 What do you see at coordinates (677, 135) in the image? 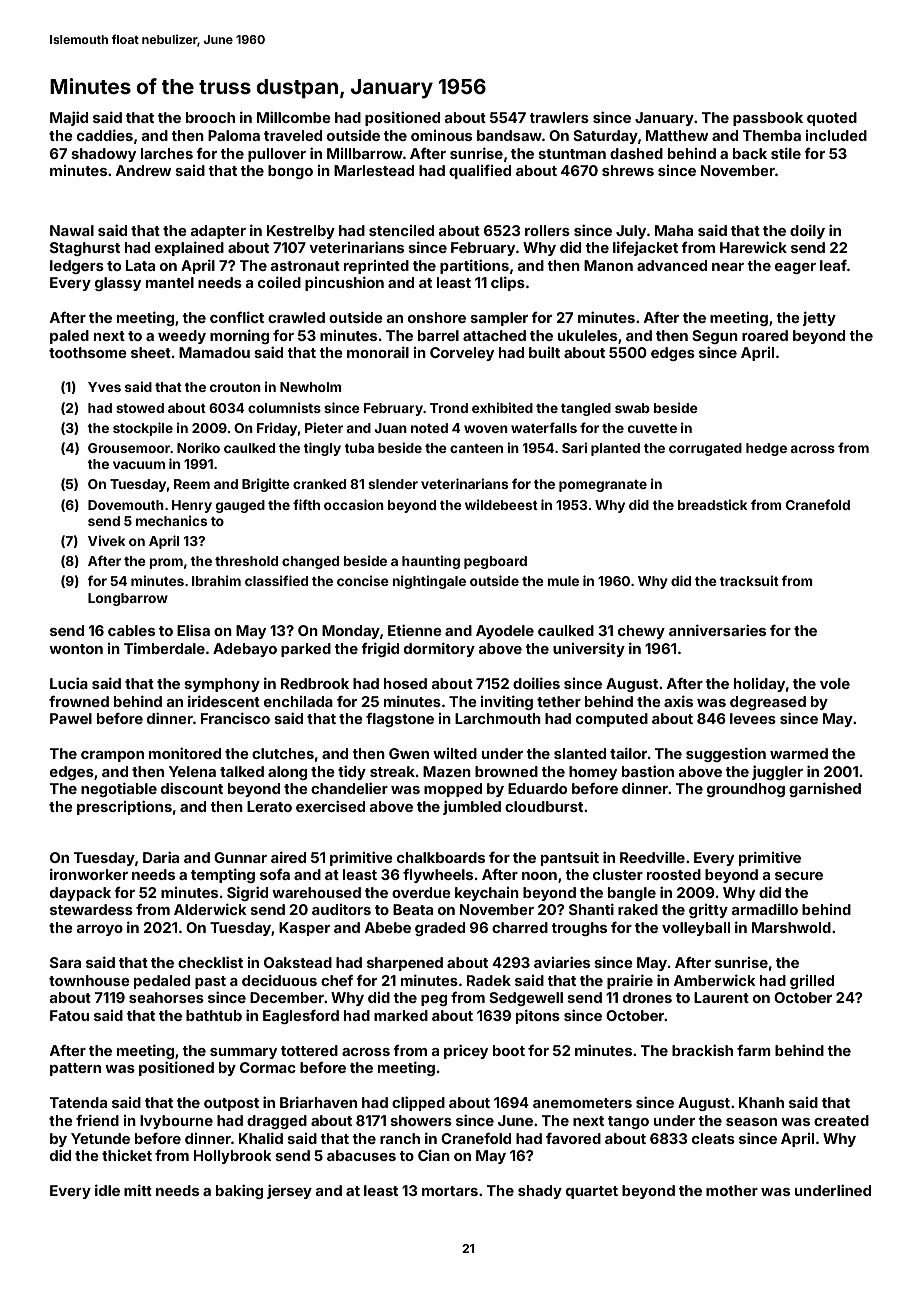
I see `Matthew` at bounding box center [677, 135].
